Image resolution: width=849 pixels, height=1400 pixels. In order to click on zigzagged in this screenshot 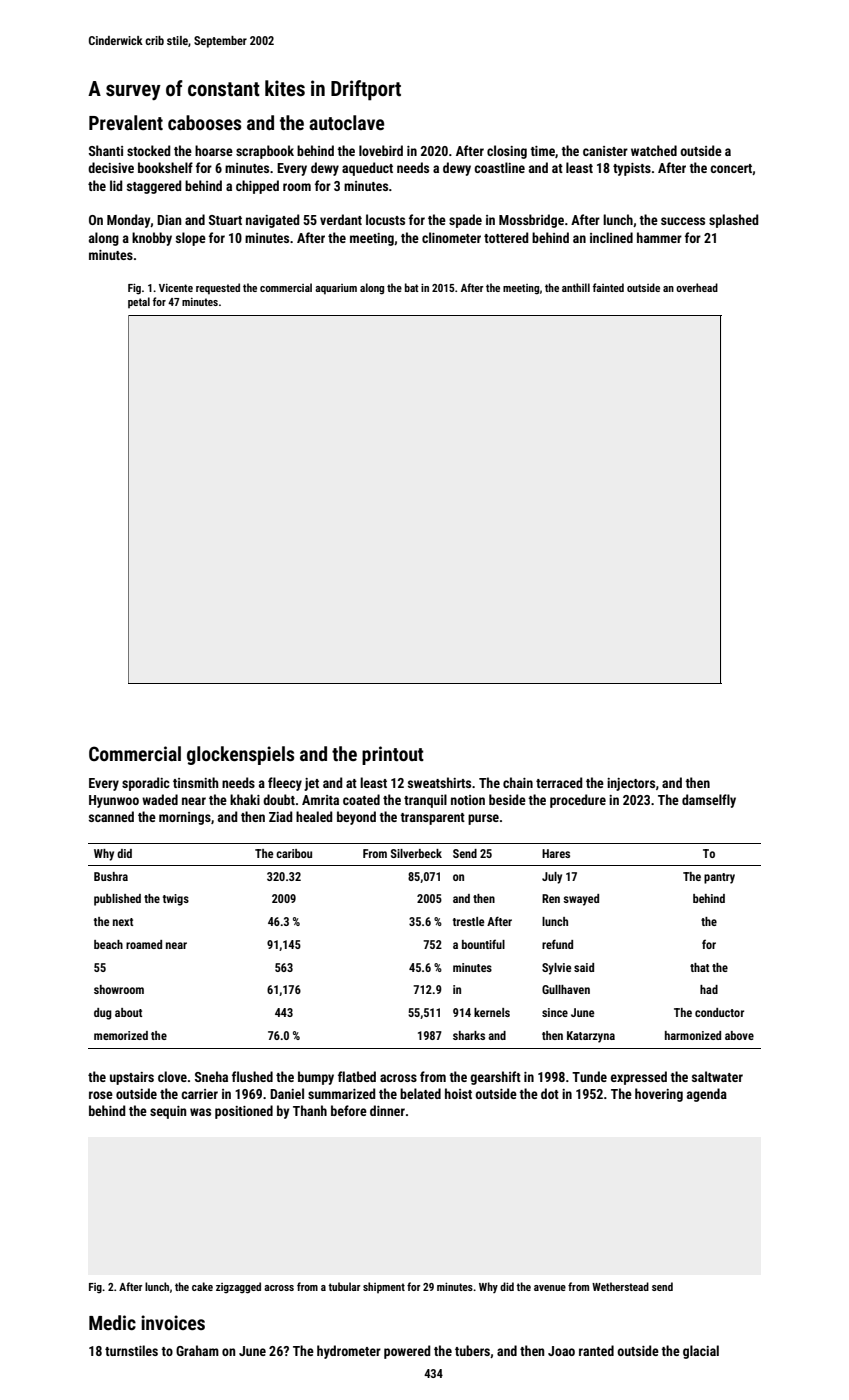, I will do `click(238, 1288)`.
